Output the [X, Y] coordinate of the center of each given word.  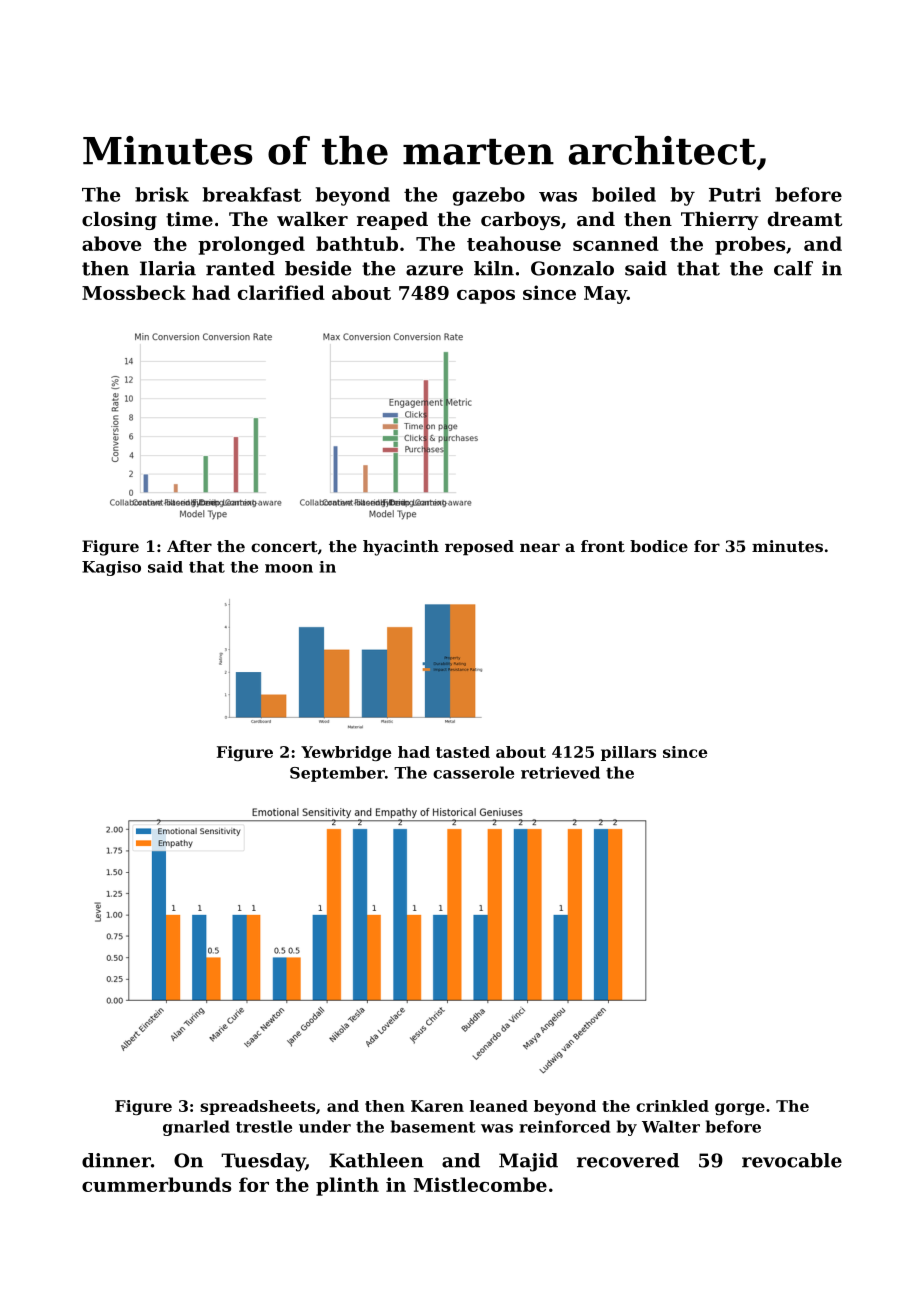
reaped [392, 221]
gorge [740, 1109]
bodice [659, 546]
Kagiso [111, 568]
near [540, 547]
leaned [499, 1106]
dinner [116, 1160]
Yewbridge [346, 753]
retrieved [560, 772]
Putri [735, 194]
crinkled [672, 1106]
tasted [463, 752]
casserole [473, 772]
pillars [628, 753]
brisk [162, 194]
